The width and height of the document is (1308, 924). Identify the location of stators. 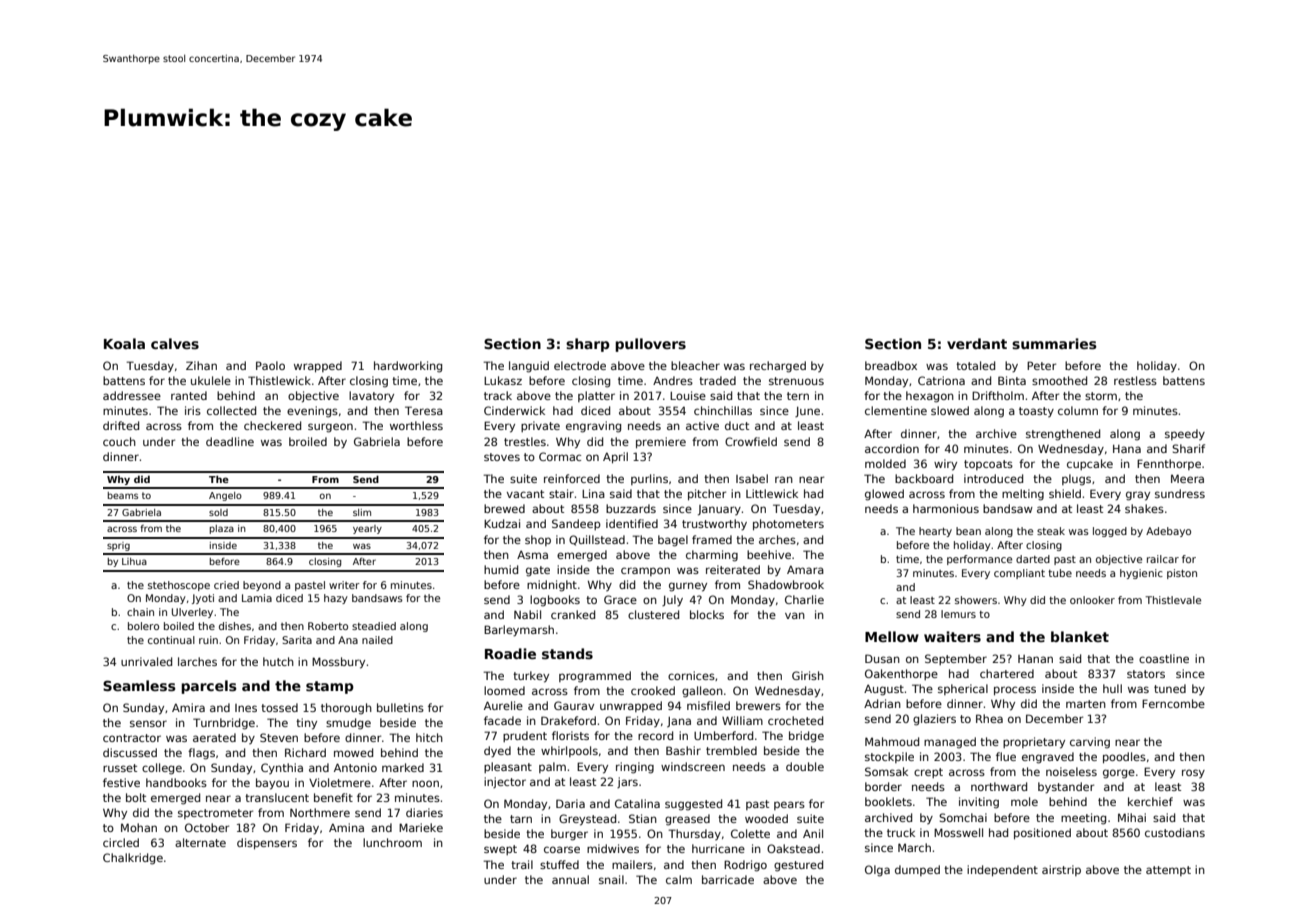
(1146, 674).
